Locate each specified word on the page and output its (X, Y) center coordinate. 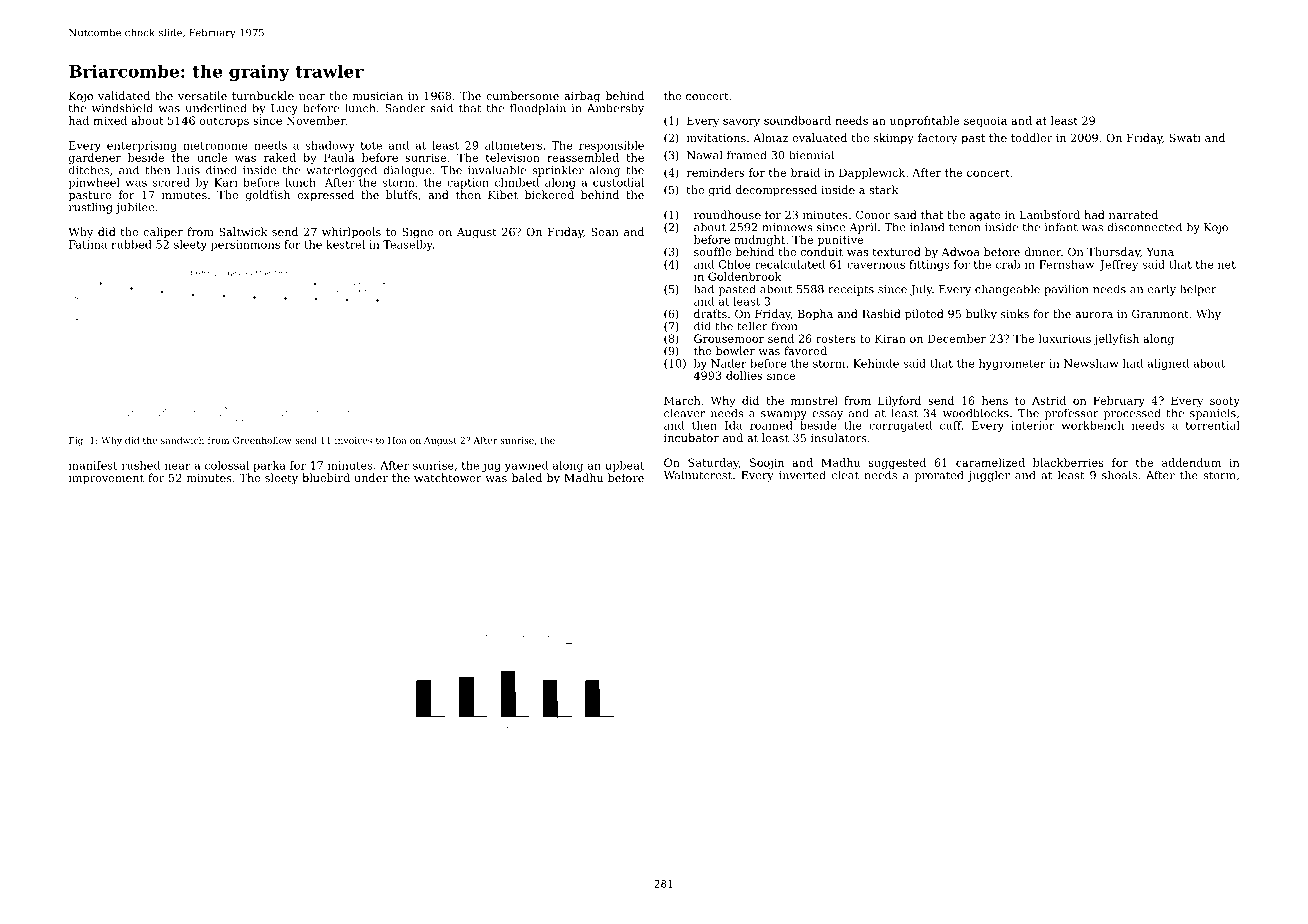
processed (1132, 414)
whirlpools (351, 233)
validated (124, 95)
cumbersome (522, 95)
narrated (1133, 214)
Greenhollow (262, 440)
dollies (744, 375)
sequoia (985, 121)
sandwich (182, 440)
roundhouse (727, 214)
